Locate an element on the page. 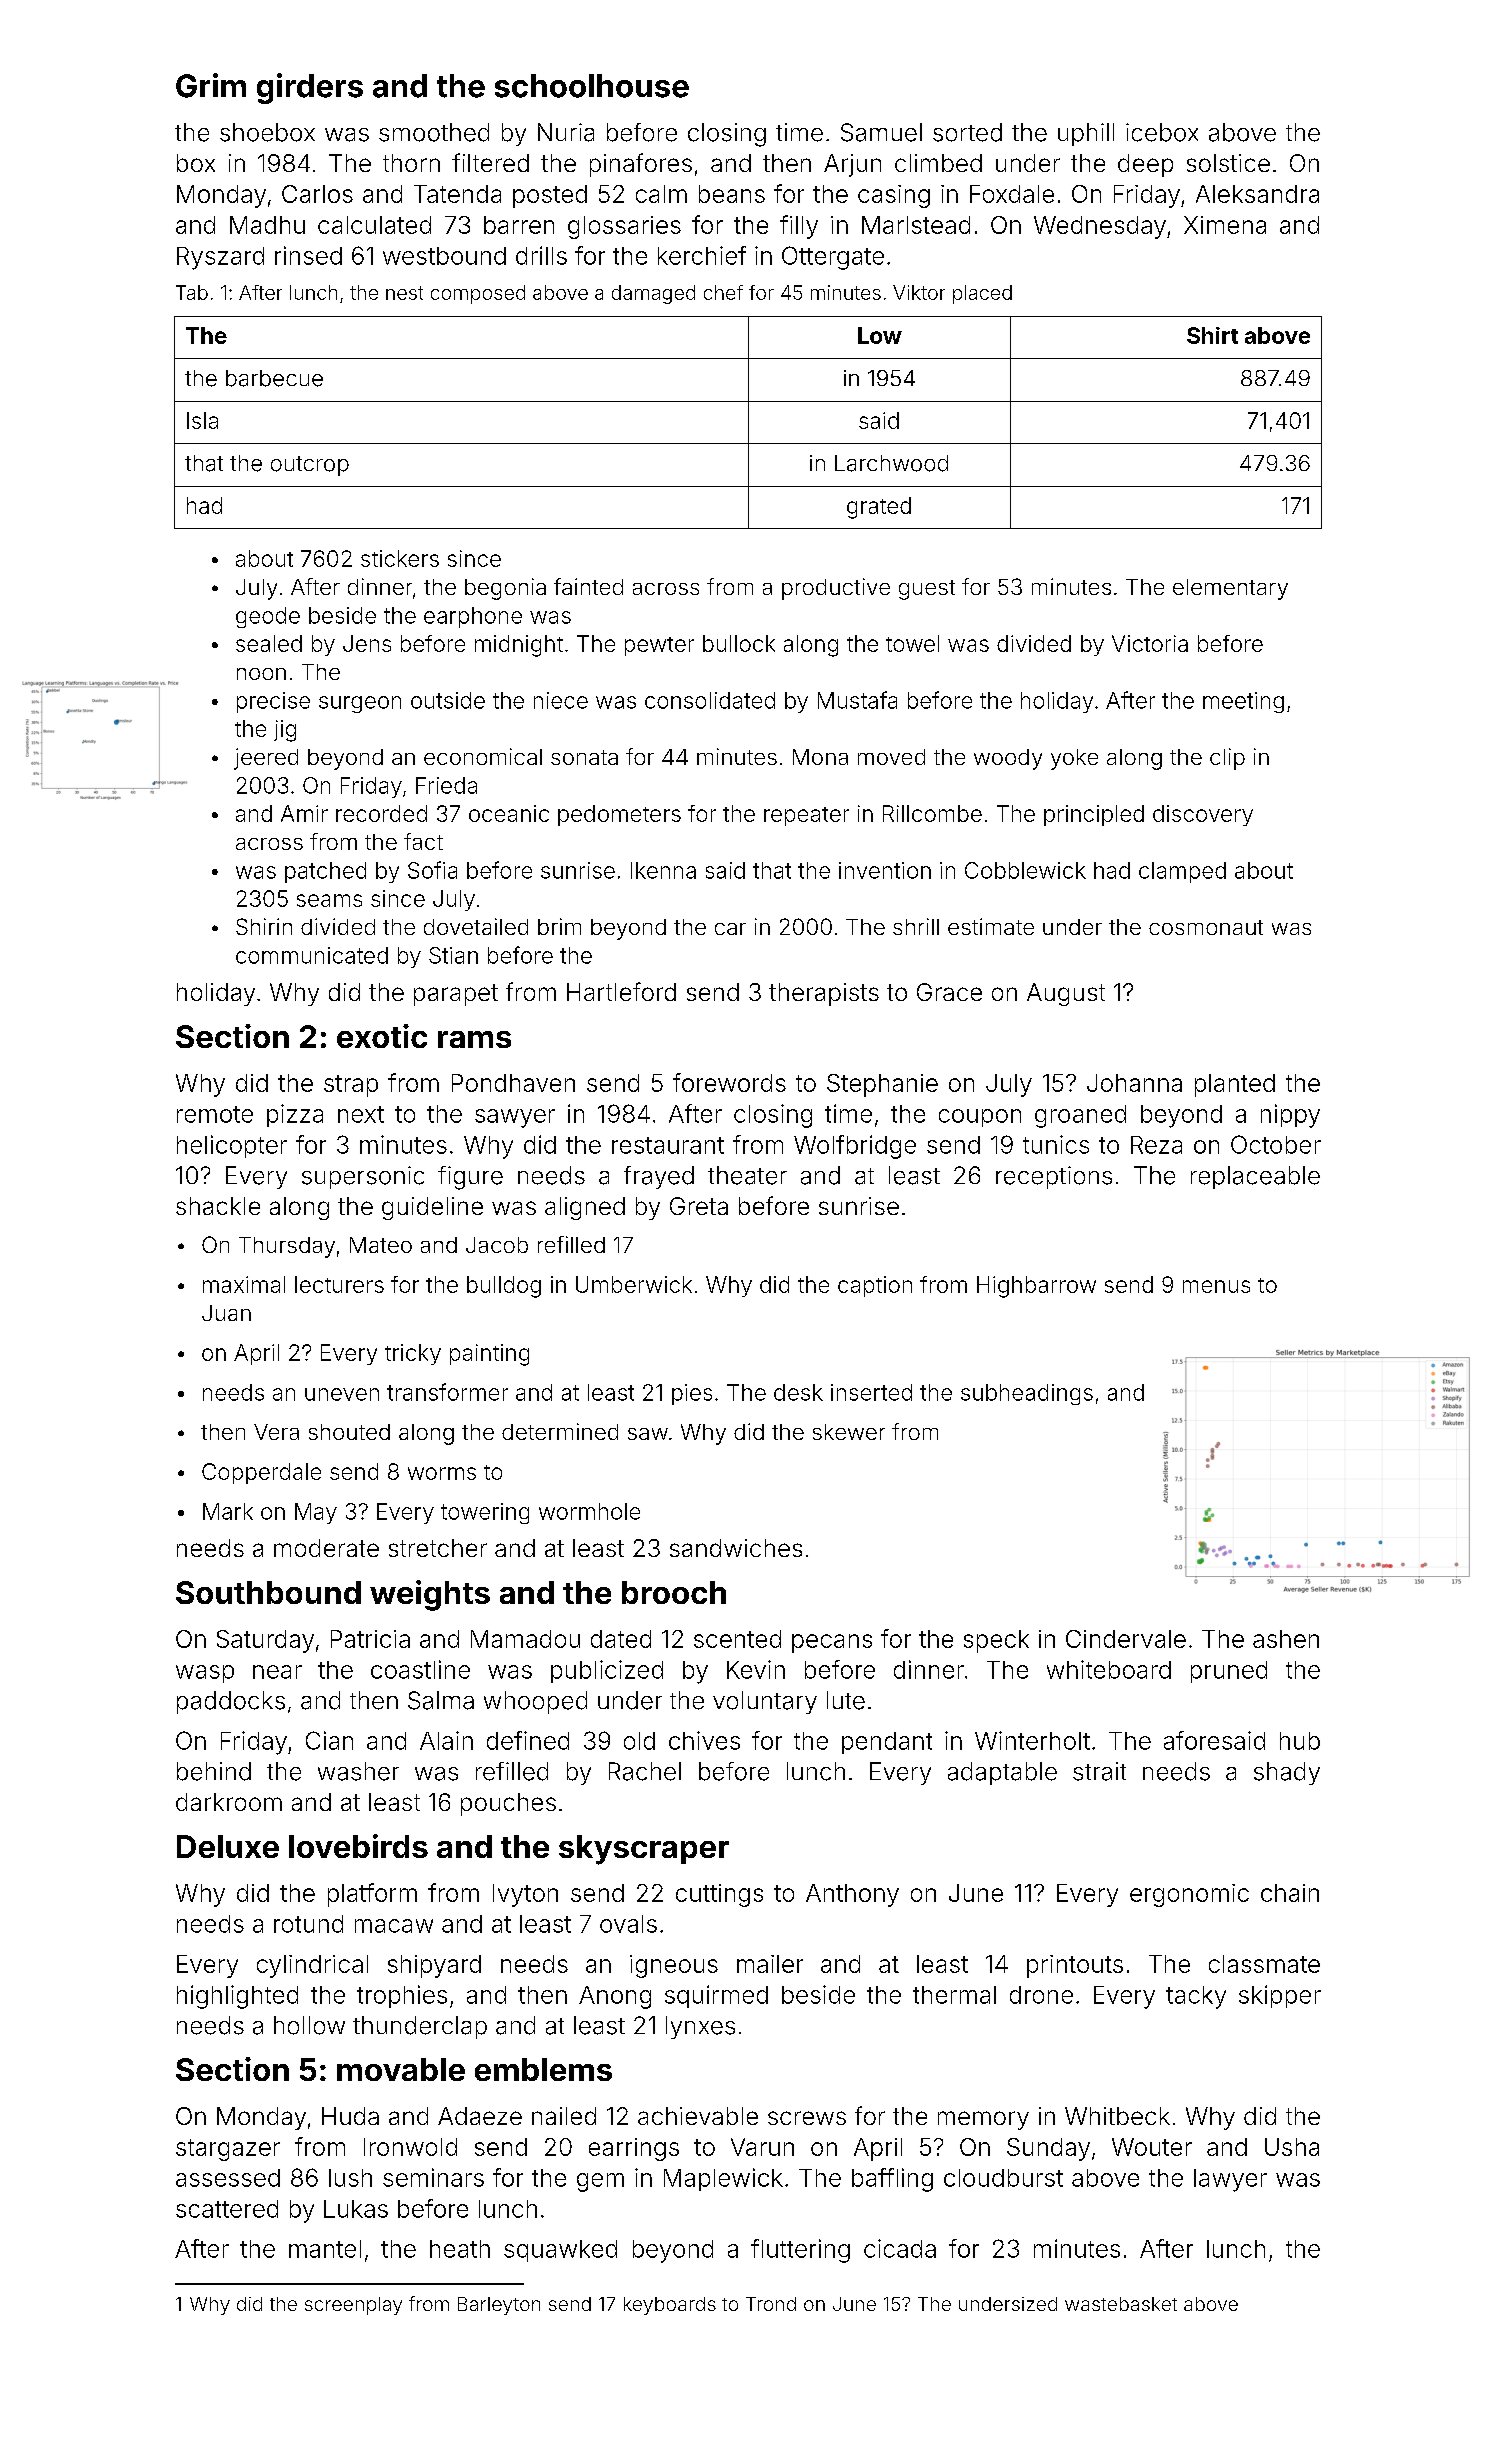  wastebasket is located at coordinates (1121, 2304).
